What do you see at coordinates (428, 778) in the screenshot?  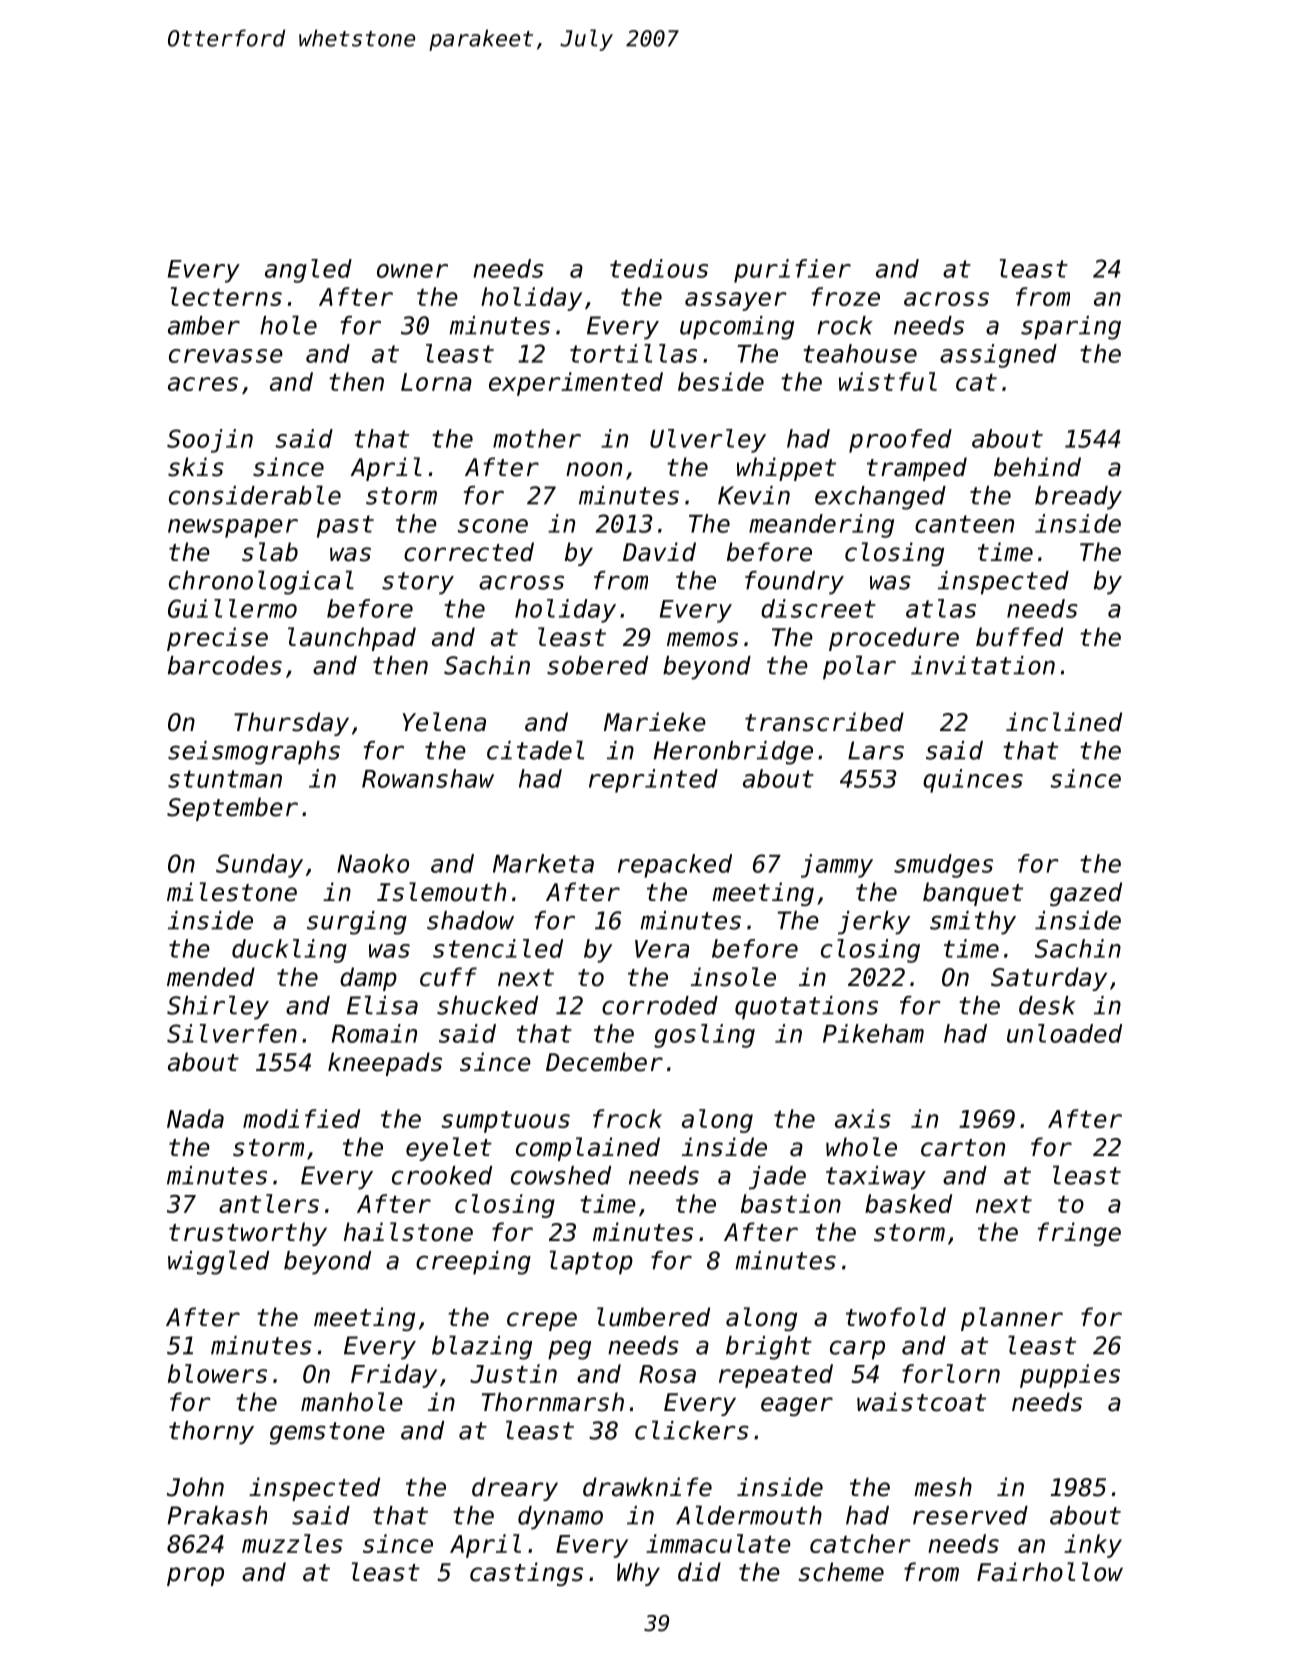 I see `Rowanshaw` at bounding box center [428, 778].
